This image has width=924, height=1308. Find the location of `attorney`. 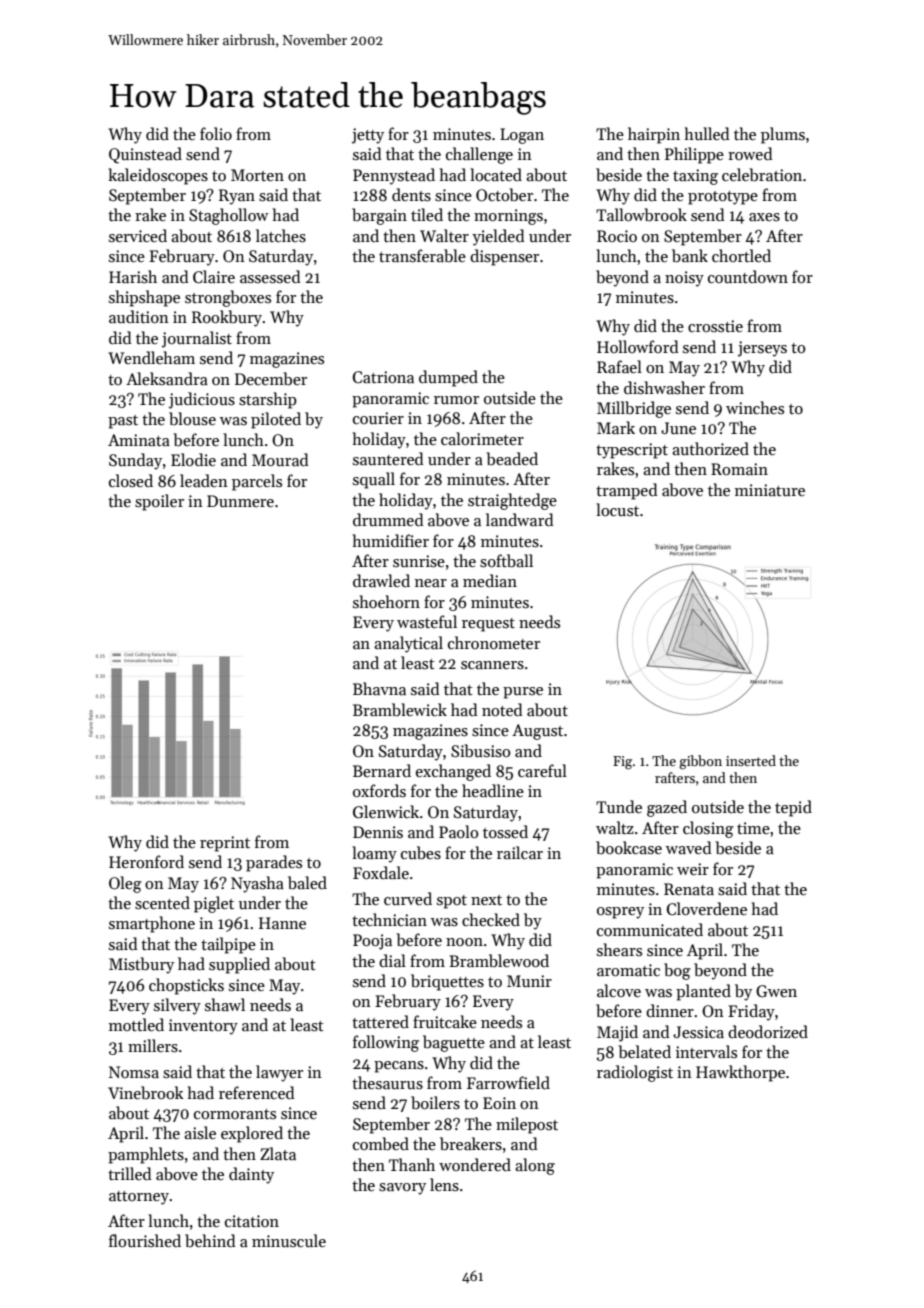

attorney is located at coordinates (139, 1198).
